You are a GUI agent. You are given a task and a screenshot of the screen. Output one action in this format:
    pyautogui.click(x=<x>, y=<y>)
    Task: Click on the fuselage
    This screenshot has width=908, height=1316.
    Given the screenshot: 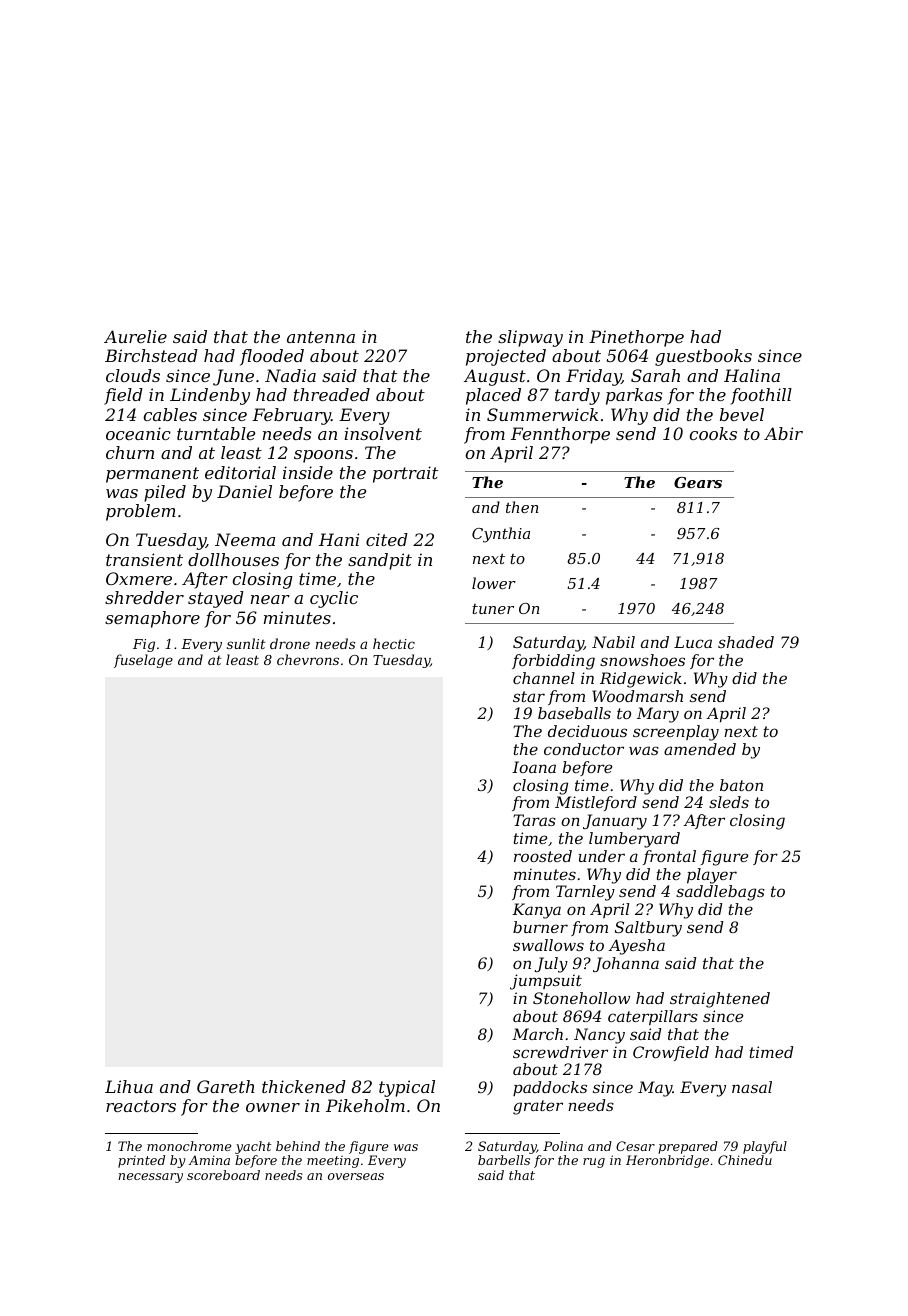 What is the action you would take?
    pyautogui.click(x=143, y=661)
